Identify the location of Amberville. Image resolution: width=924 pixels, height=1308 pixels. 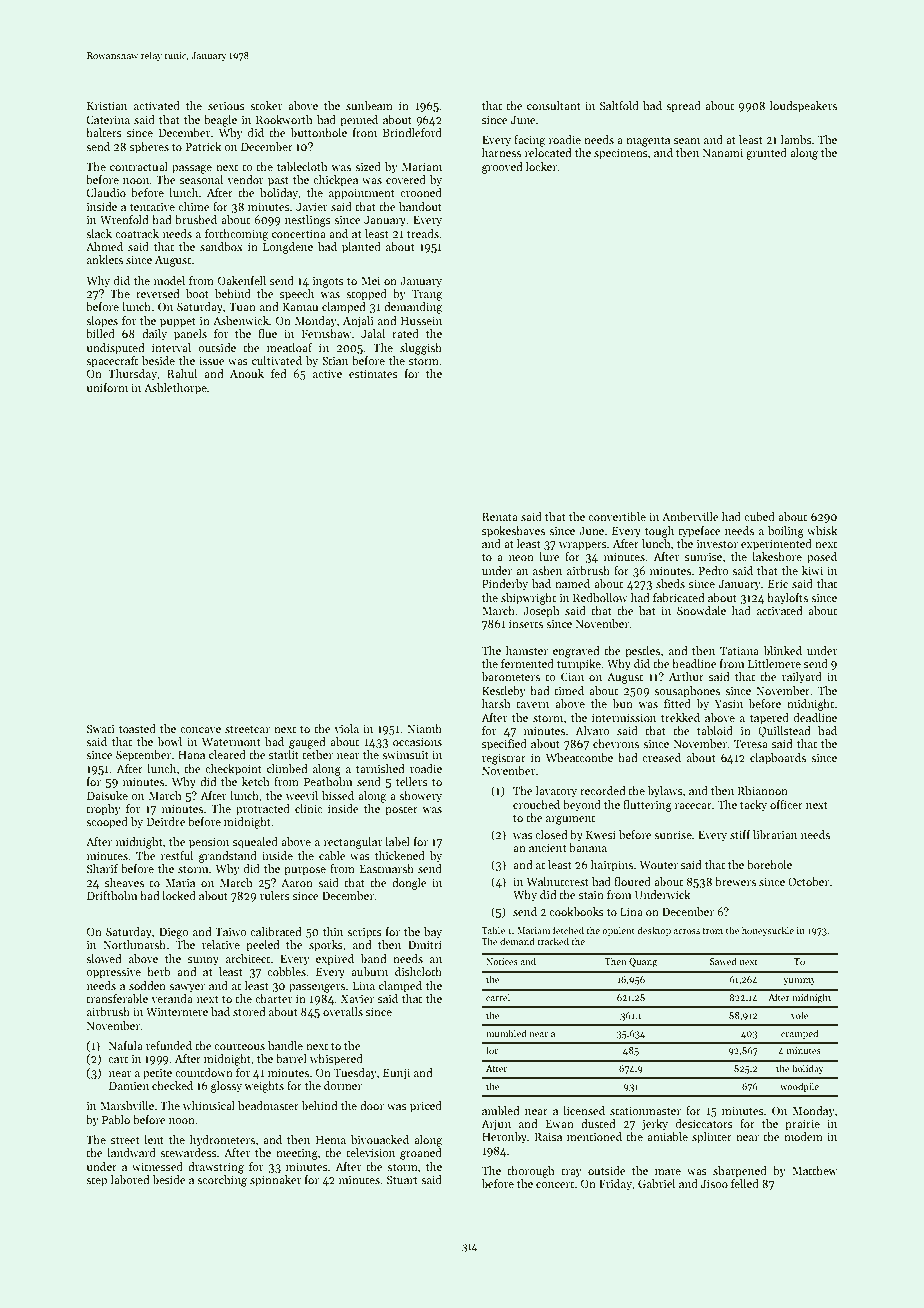
(690, 516).
